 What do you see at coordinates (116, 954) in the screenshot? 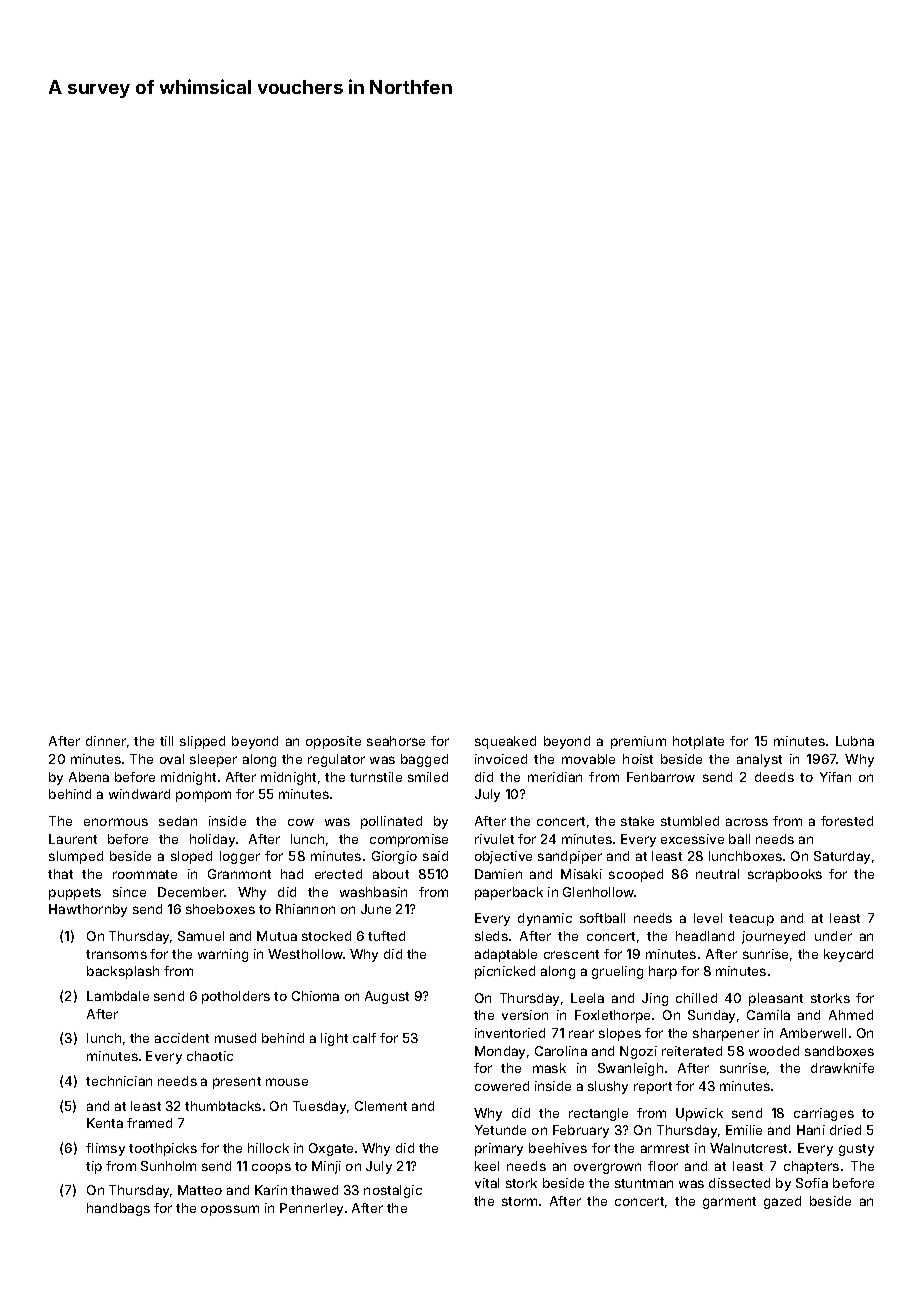
I see `transoms` at bounding box center [116, 954].
